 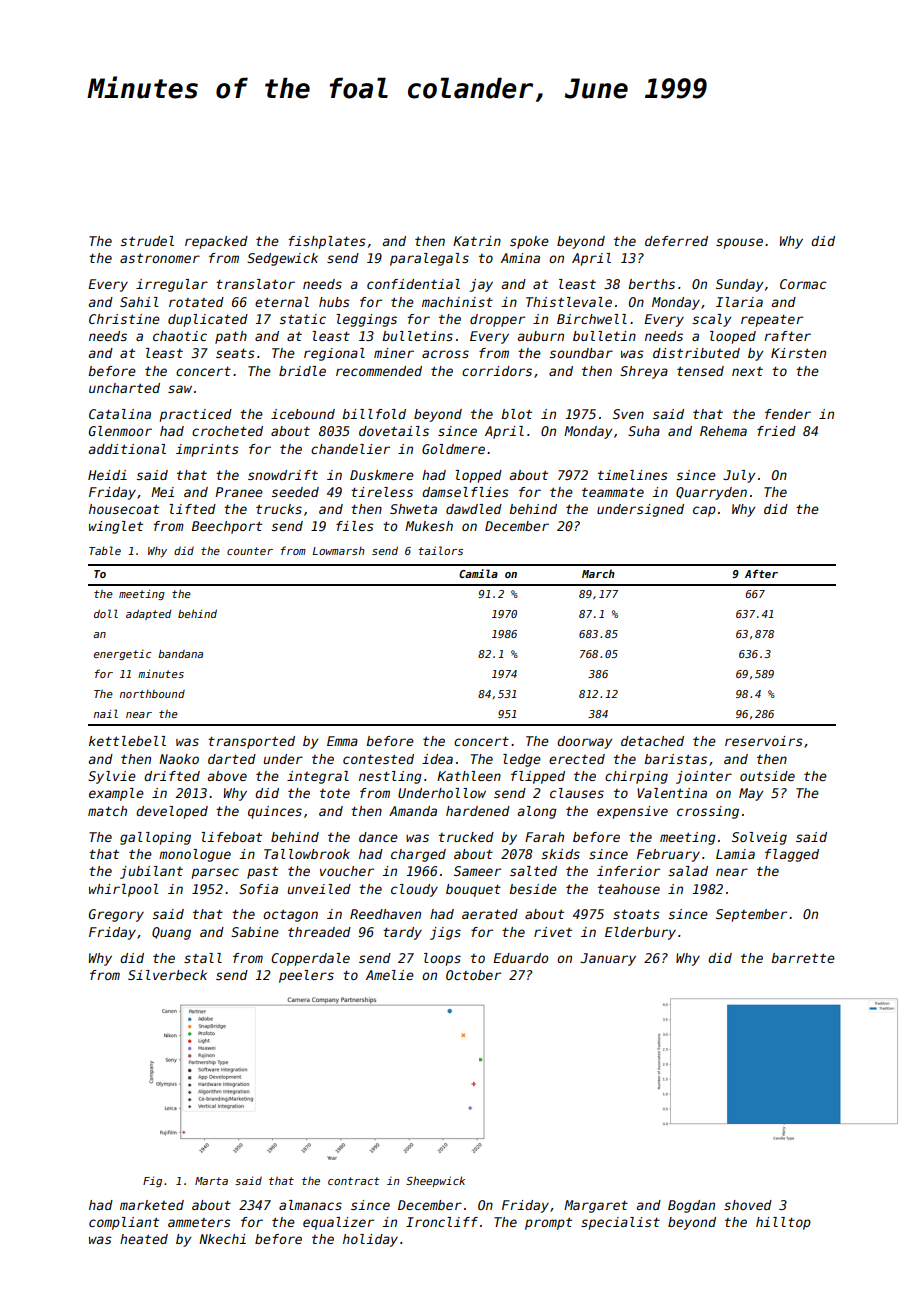 I want to click on tensed, so click(x=700, y=371).
